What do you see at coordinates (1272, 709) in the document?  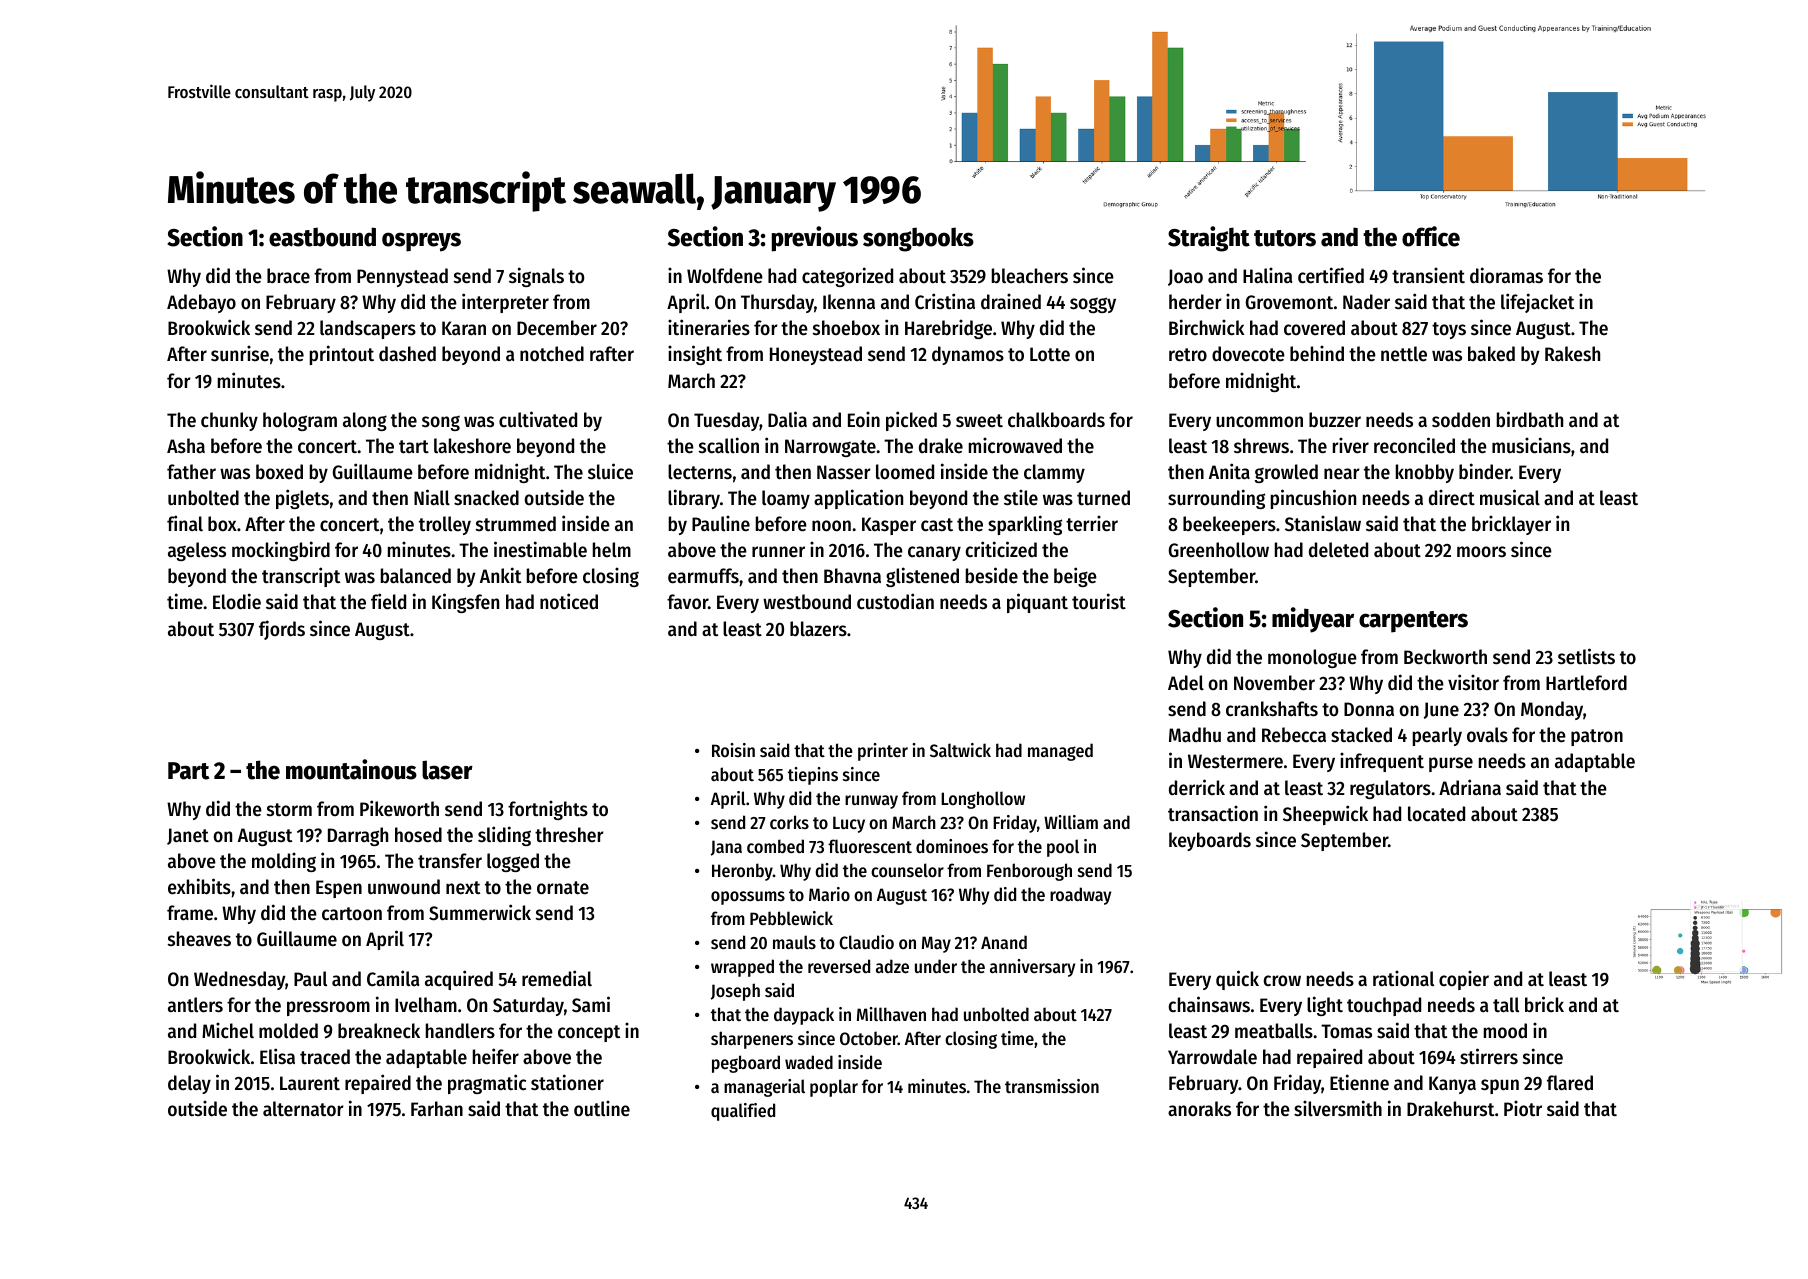 I see `crankshafts` at bounding box center [1272, 709].
